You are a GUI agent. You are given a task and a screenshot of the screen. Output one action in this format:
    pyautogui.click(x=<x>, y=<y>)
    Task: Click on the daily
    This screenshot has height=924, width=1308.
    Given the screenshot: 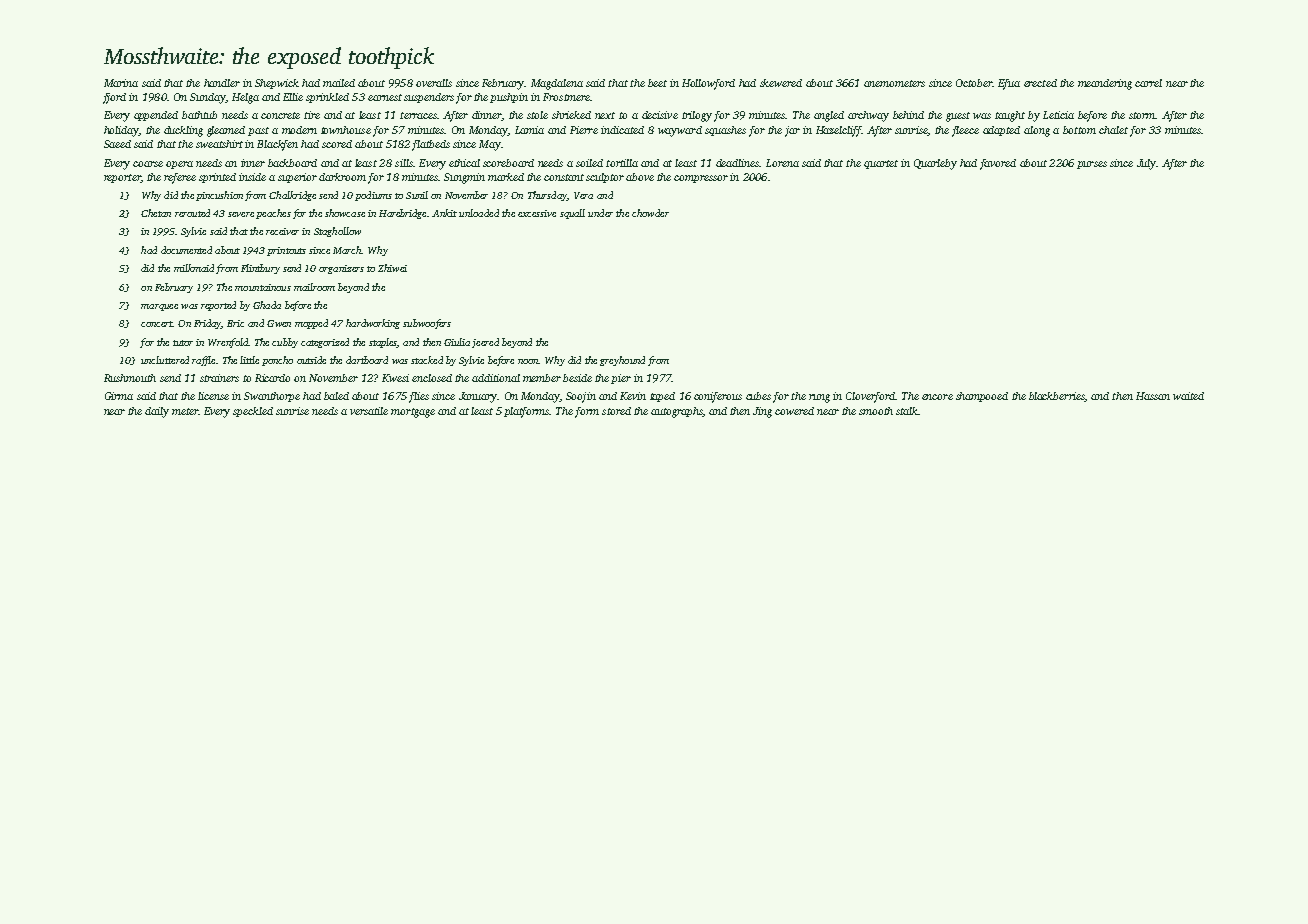 What is the action you would take?
    pyautogui.click(x=157, y=412)
